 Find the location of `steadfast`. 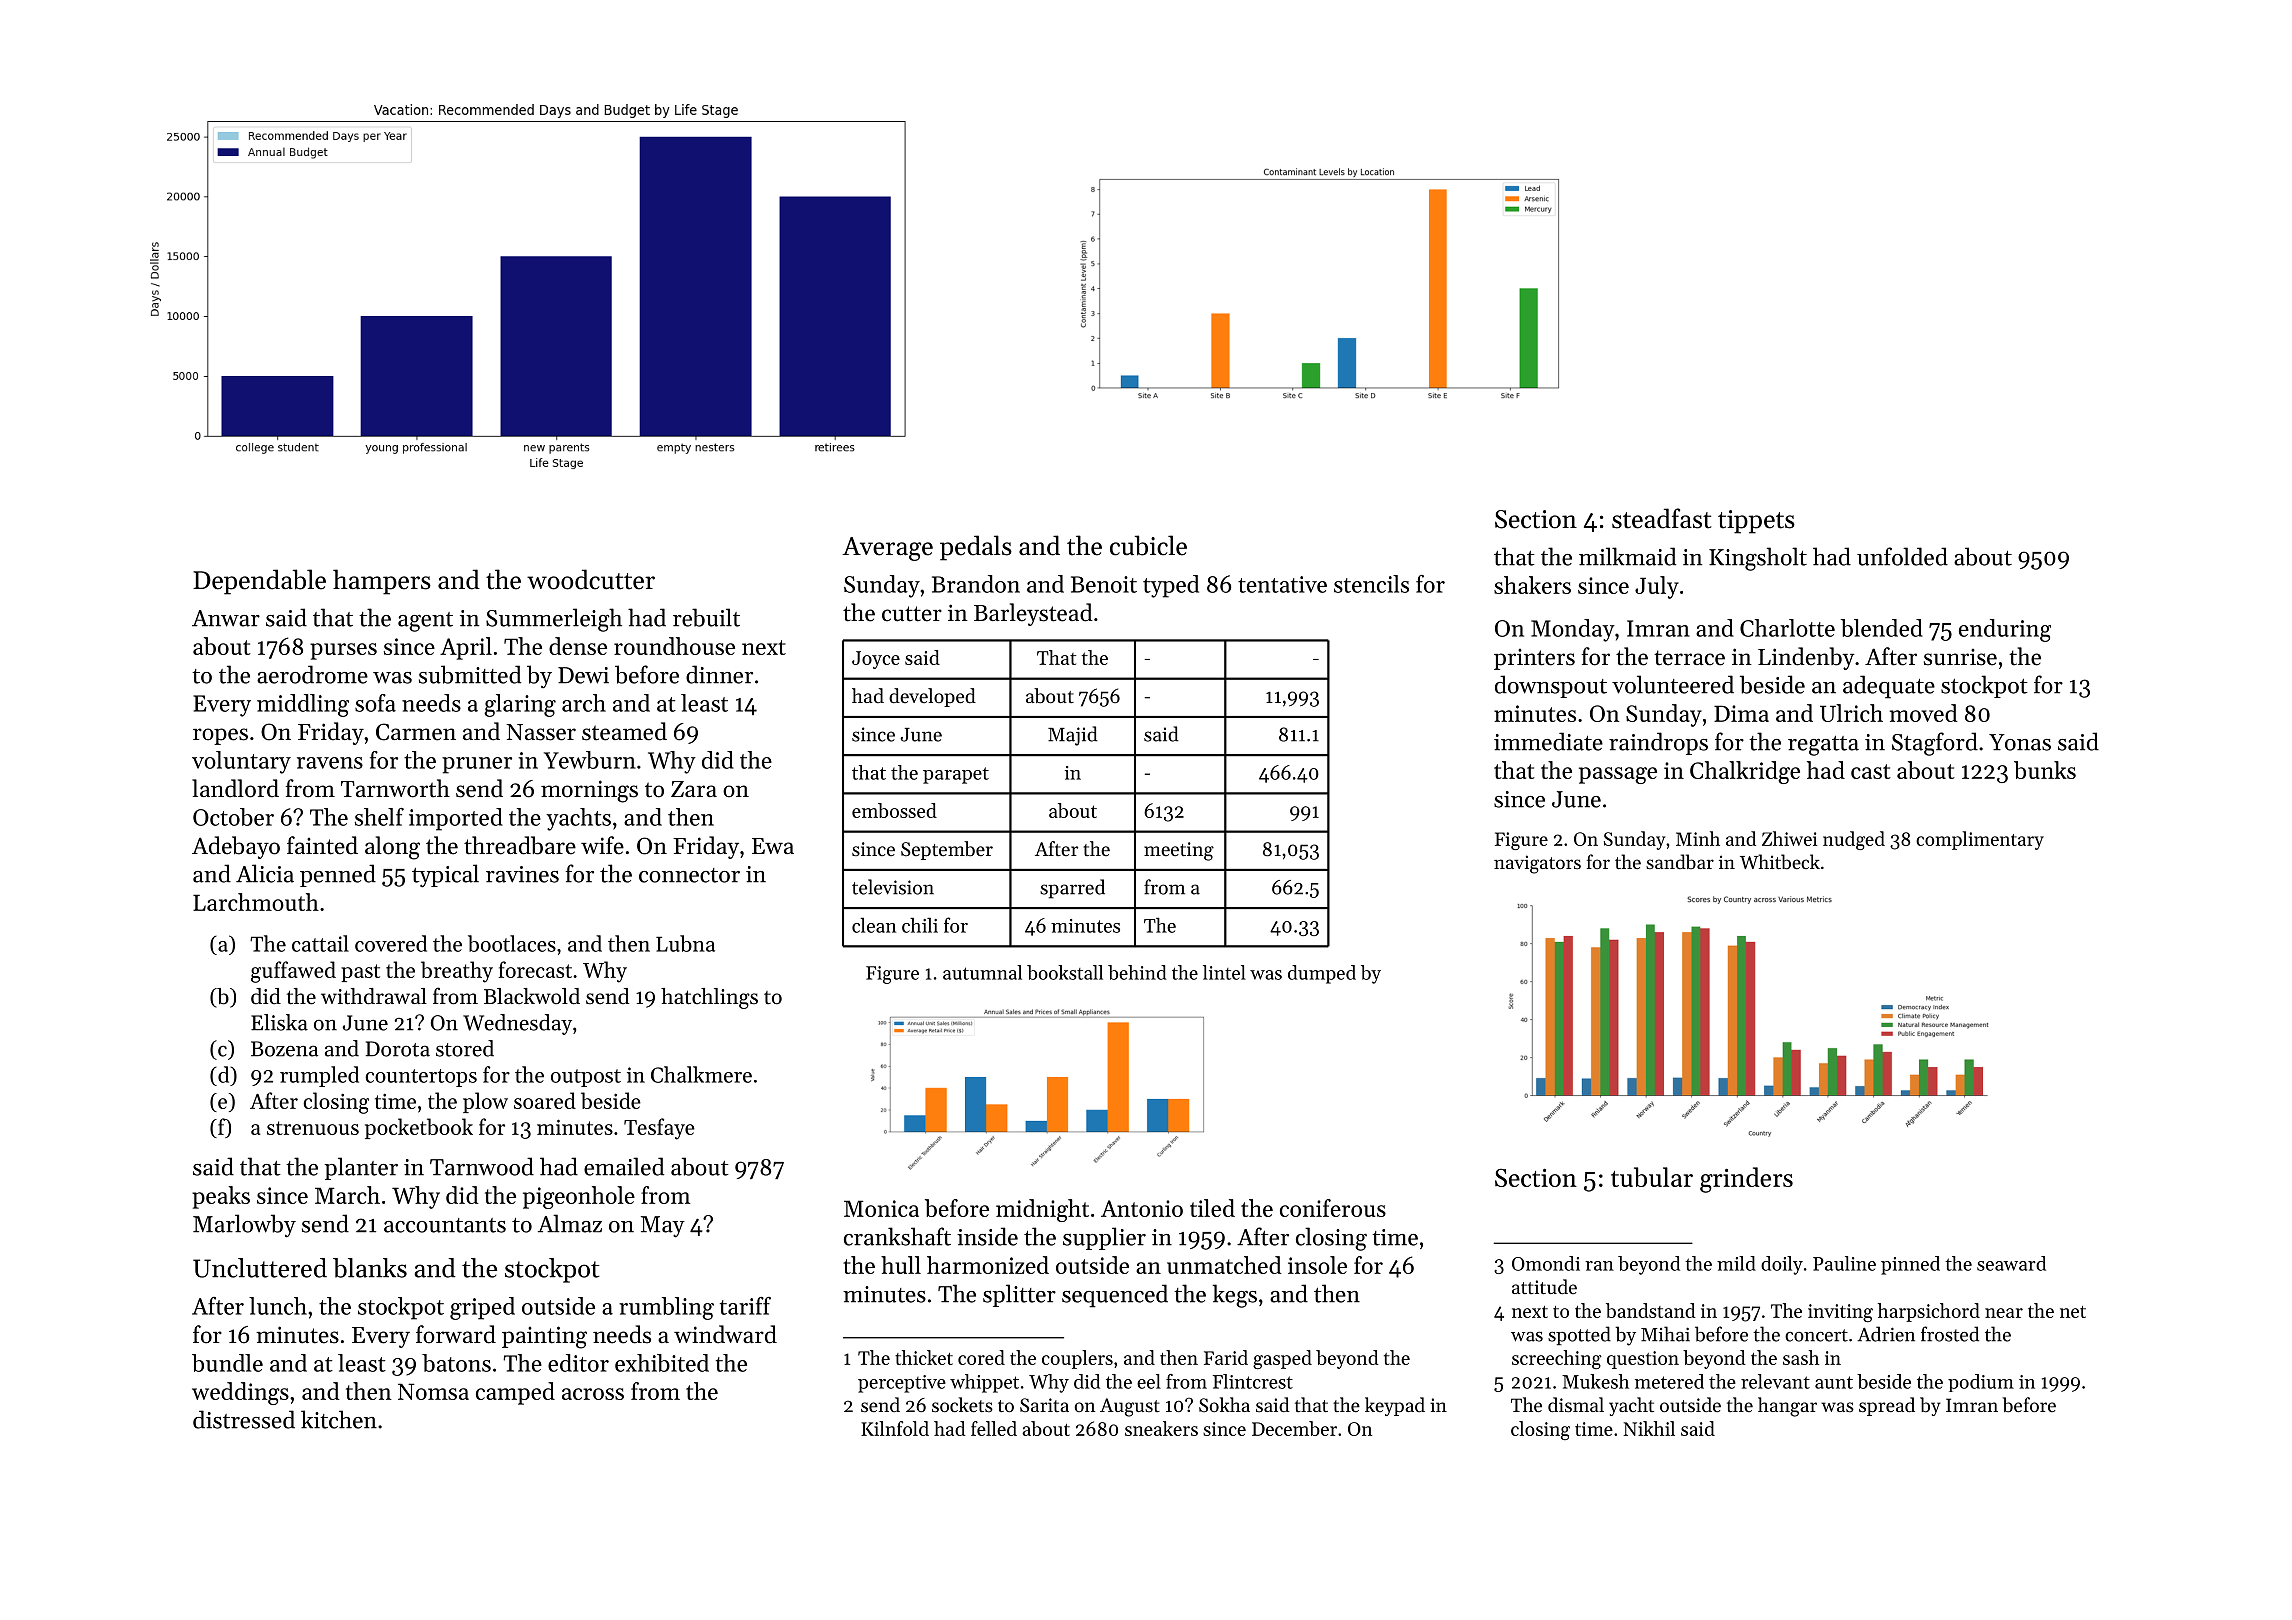

steadfast is located at coordinates (1661, 518).
